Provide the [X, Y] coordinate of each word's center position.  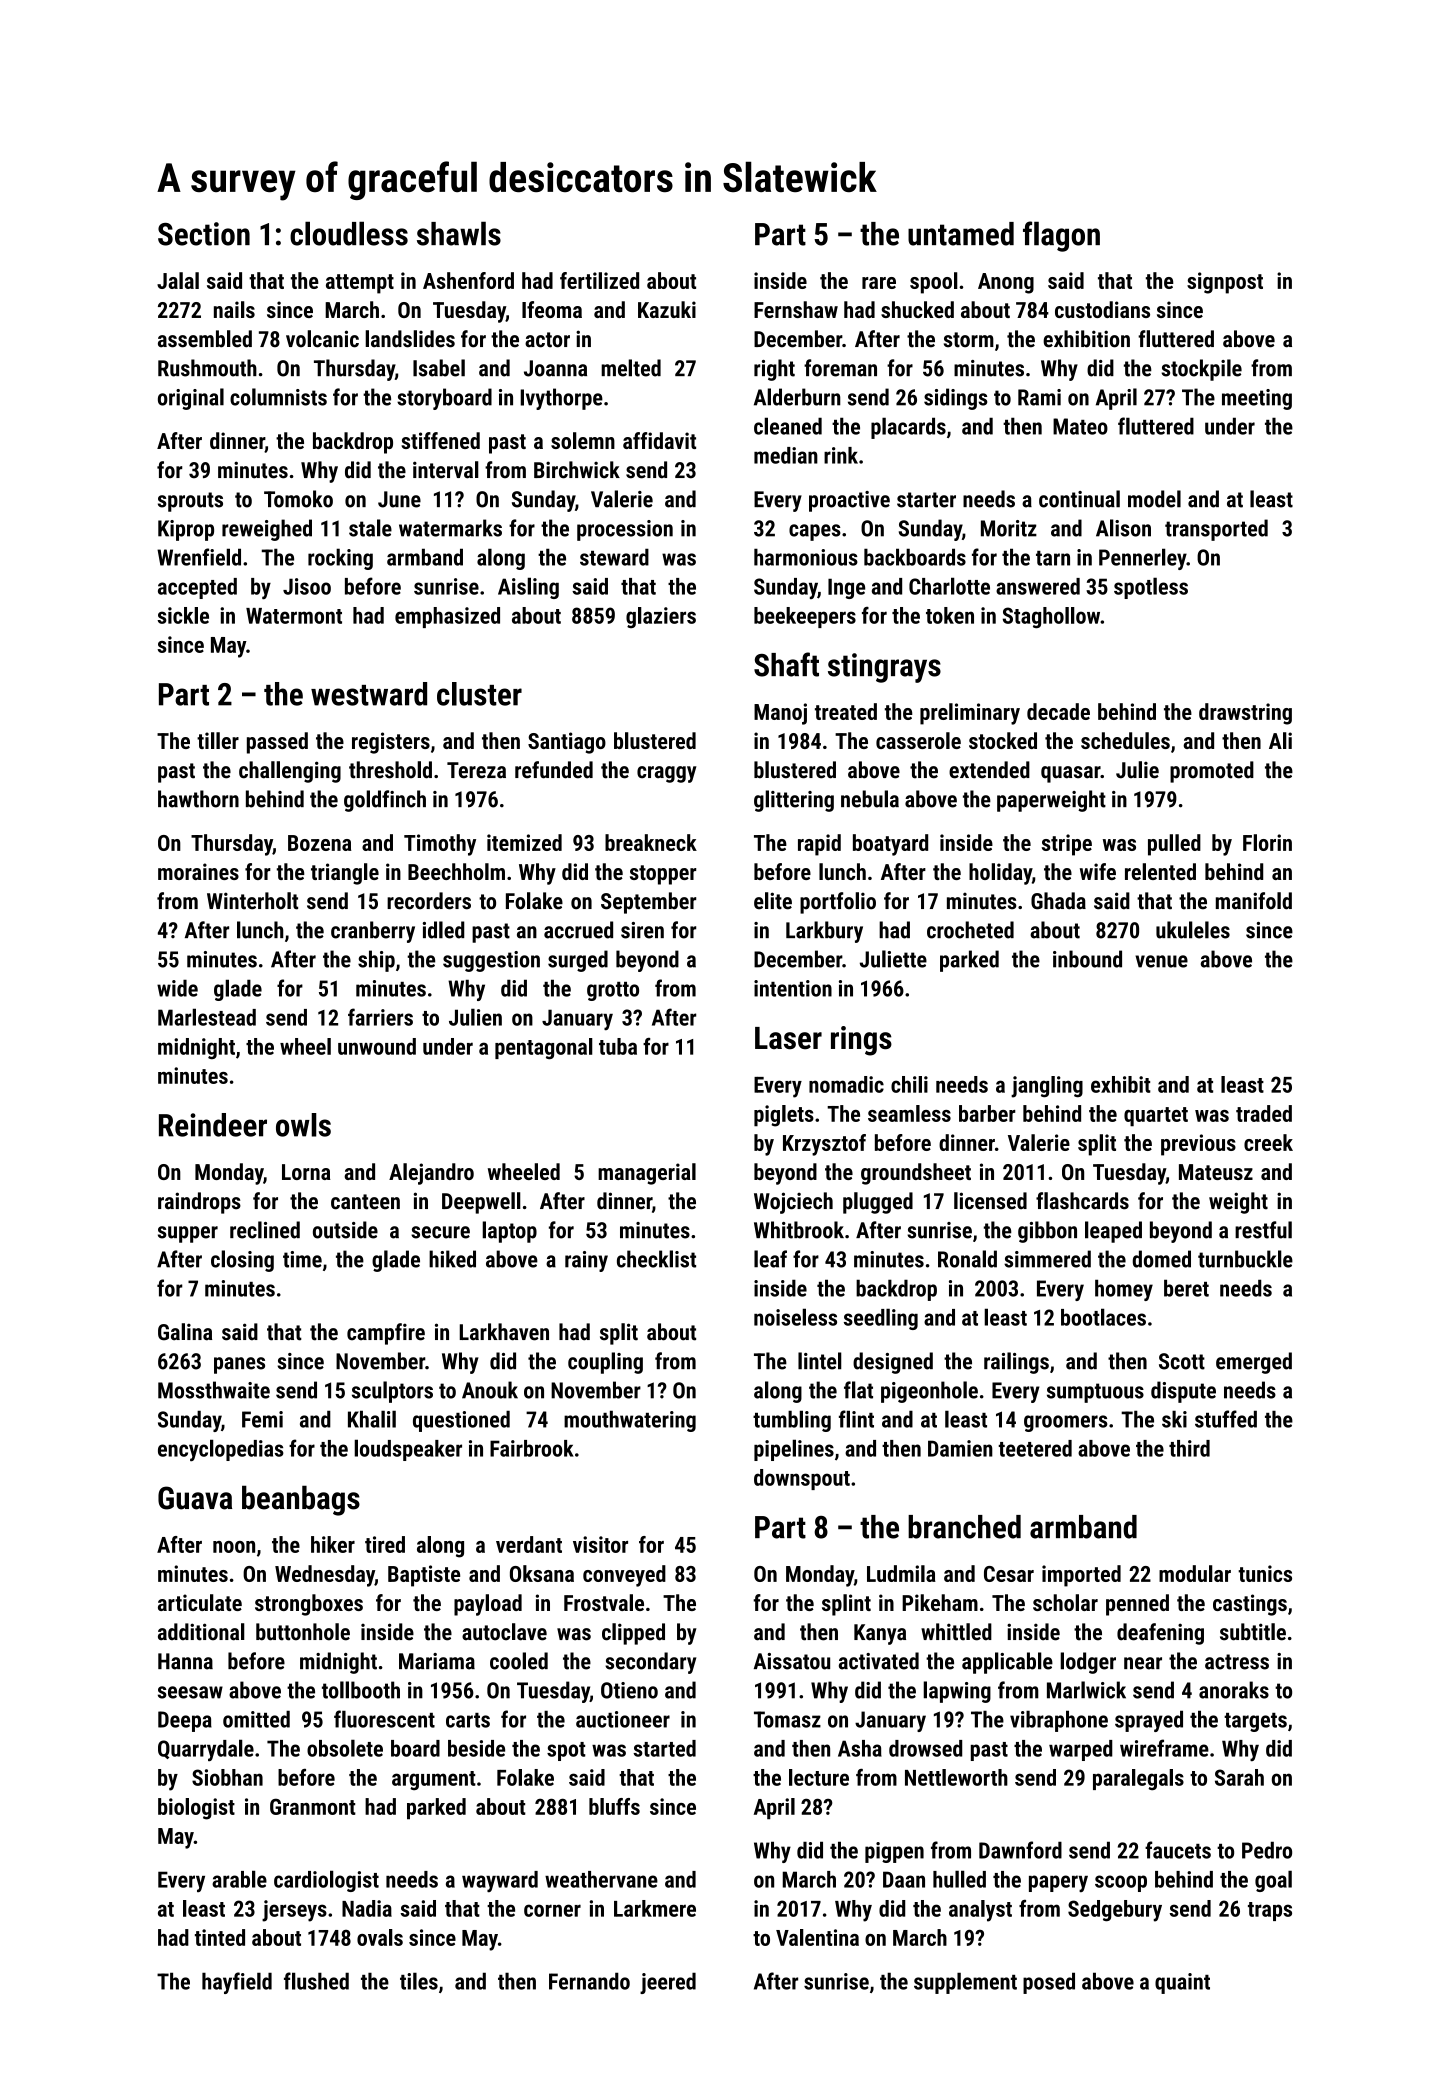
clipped [633, 1634]
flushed [316, 1981]
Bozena [320, 843]
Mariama [437, 1661]
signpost [1225, 283]
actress [1237, 1662]
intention [793, 988]
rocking [340, 559]
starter [926, 500]
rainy [586, 1261]
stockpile [1201, 370]
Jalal [178, 280]
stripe [1067, 845]
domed [1162, 1259]
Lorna [306, 1172]
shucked [917, 309]
